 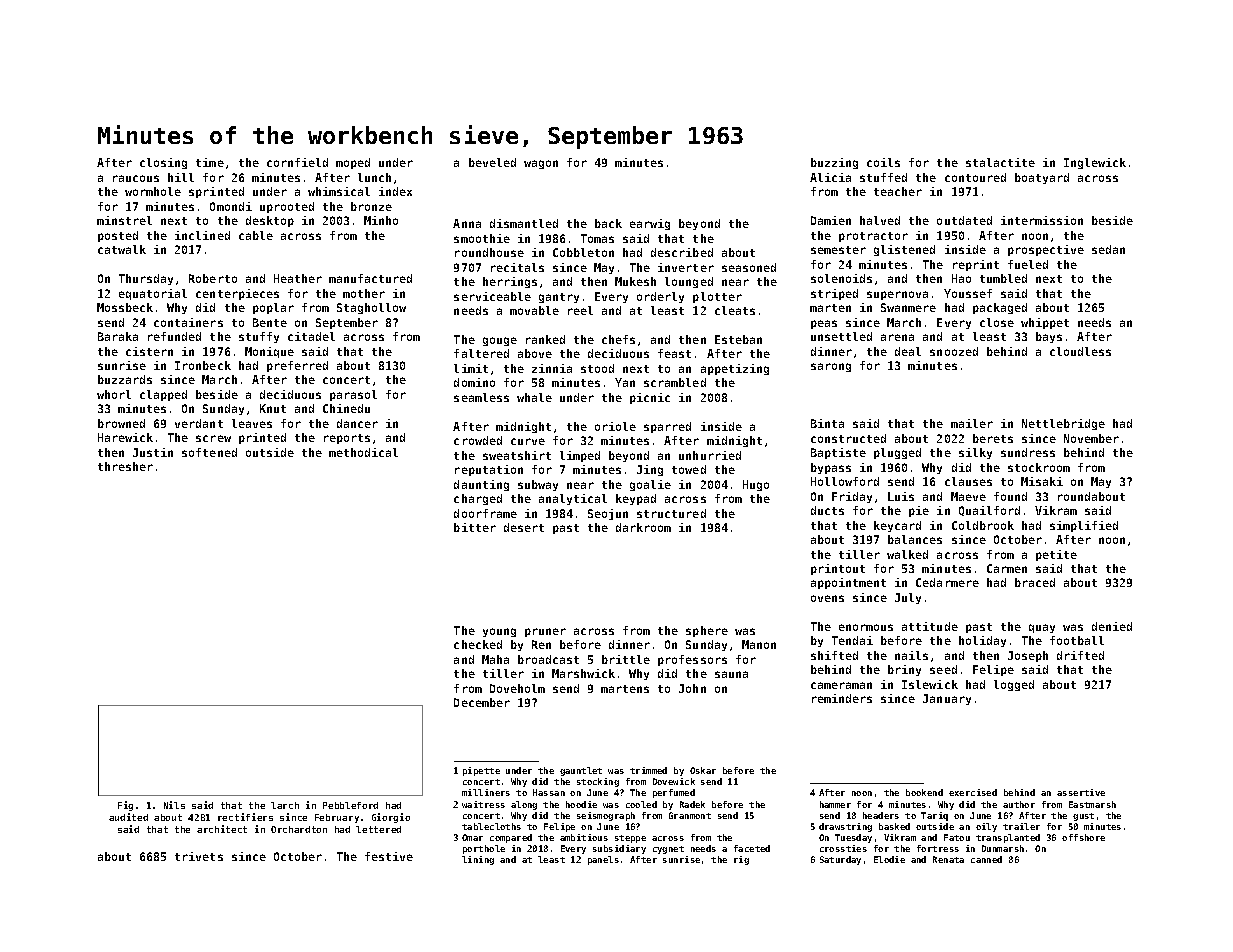 I want to click on trivets, so click(x=199, y=856).
